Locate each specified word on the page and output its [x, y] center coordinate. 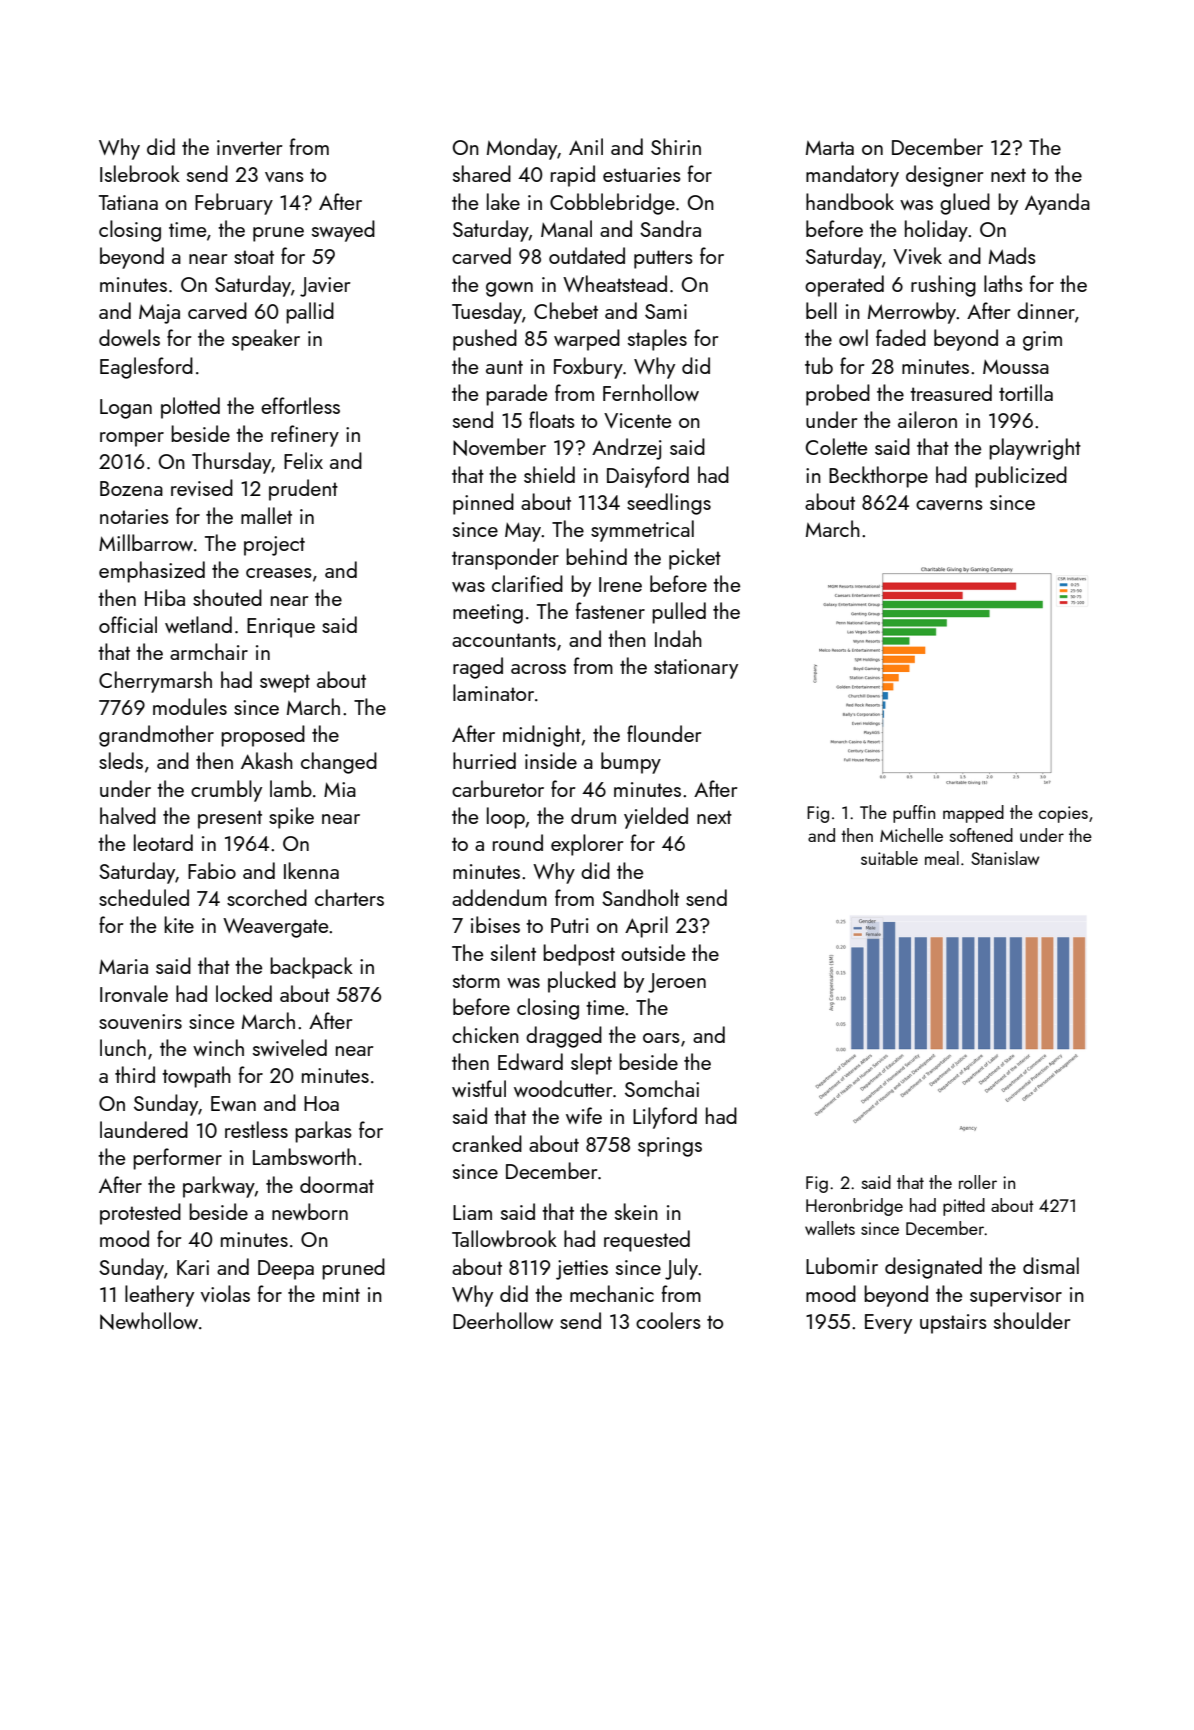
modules [190, 706]
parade [516, 395]
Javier [325, 287]
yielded [656, 818]
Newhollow [149, 1321]
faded [901, 337]
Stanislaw [1005, 858]
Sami [666, 311]
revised [202, 487]
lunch [123, 1047]
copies [1063, 814]
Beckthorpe [878, 477]
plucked [582, 982]
